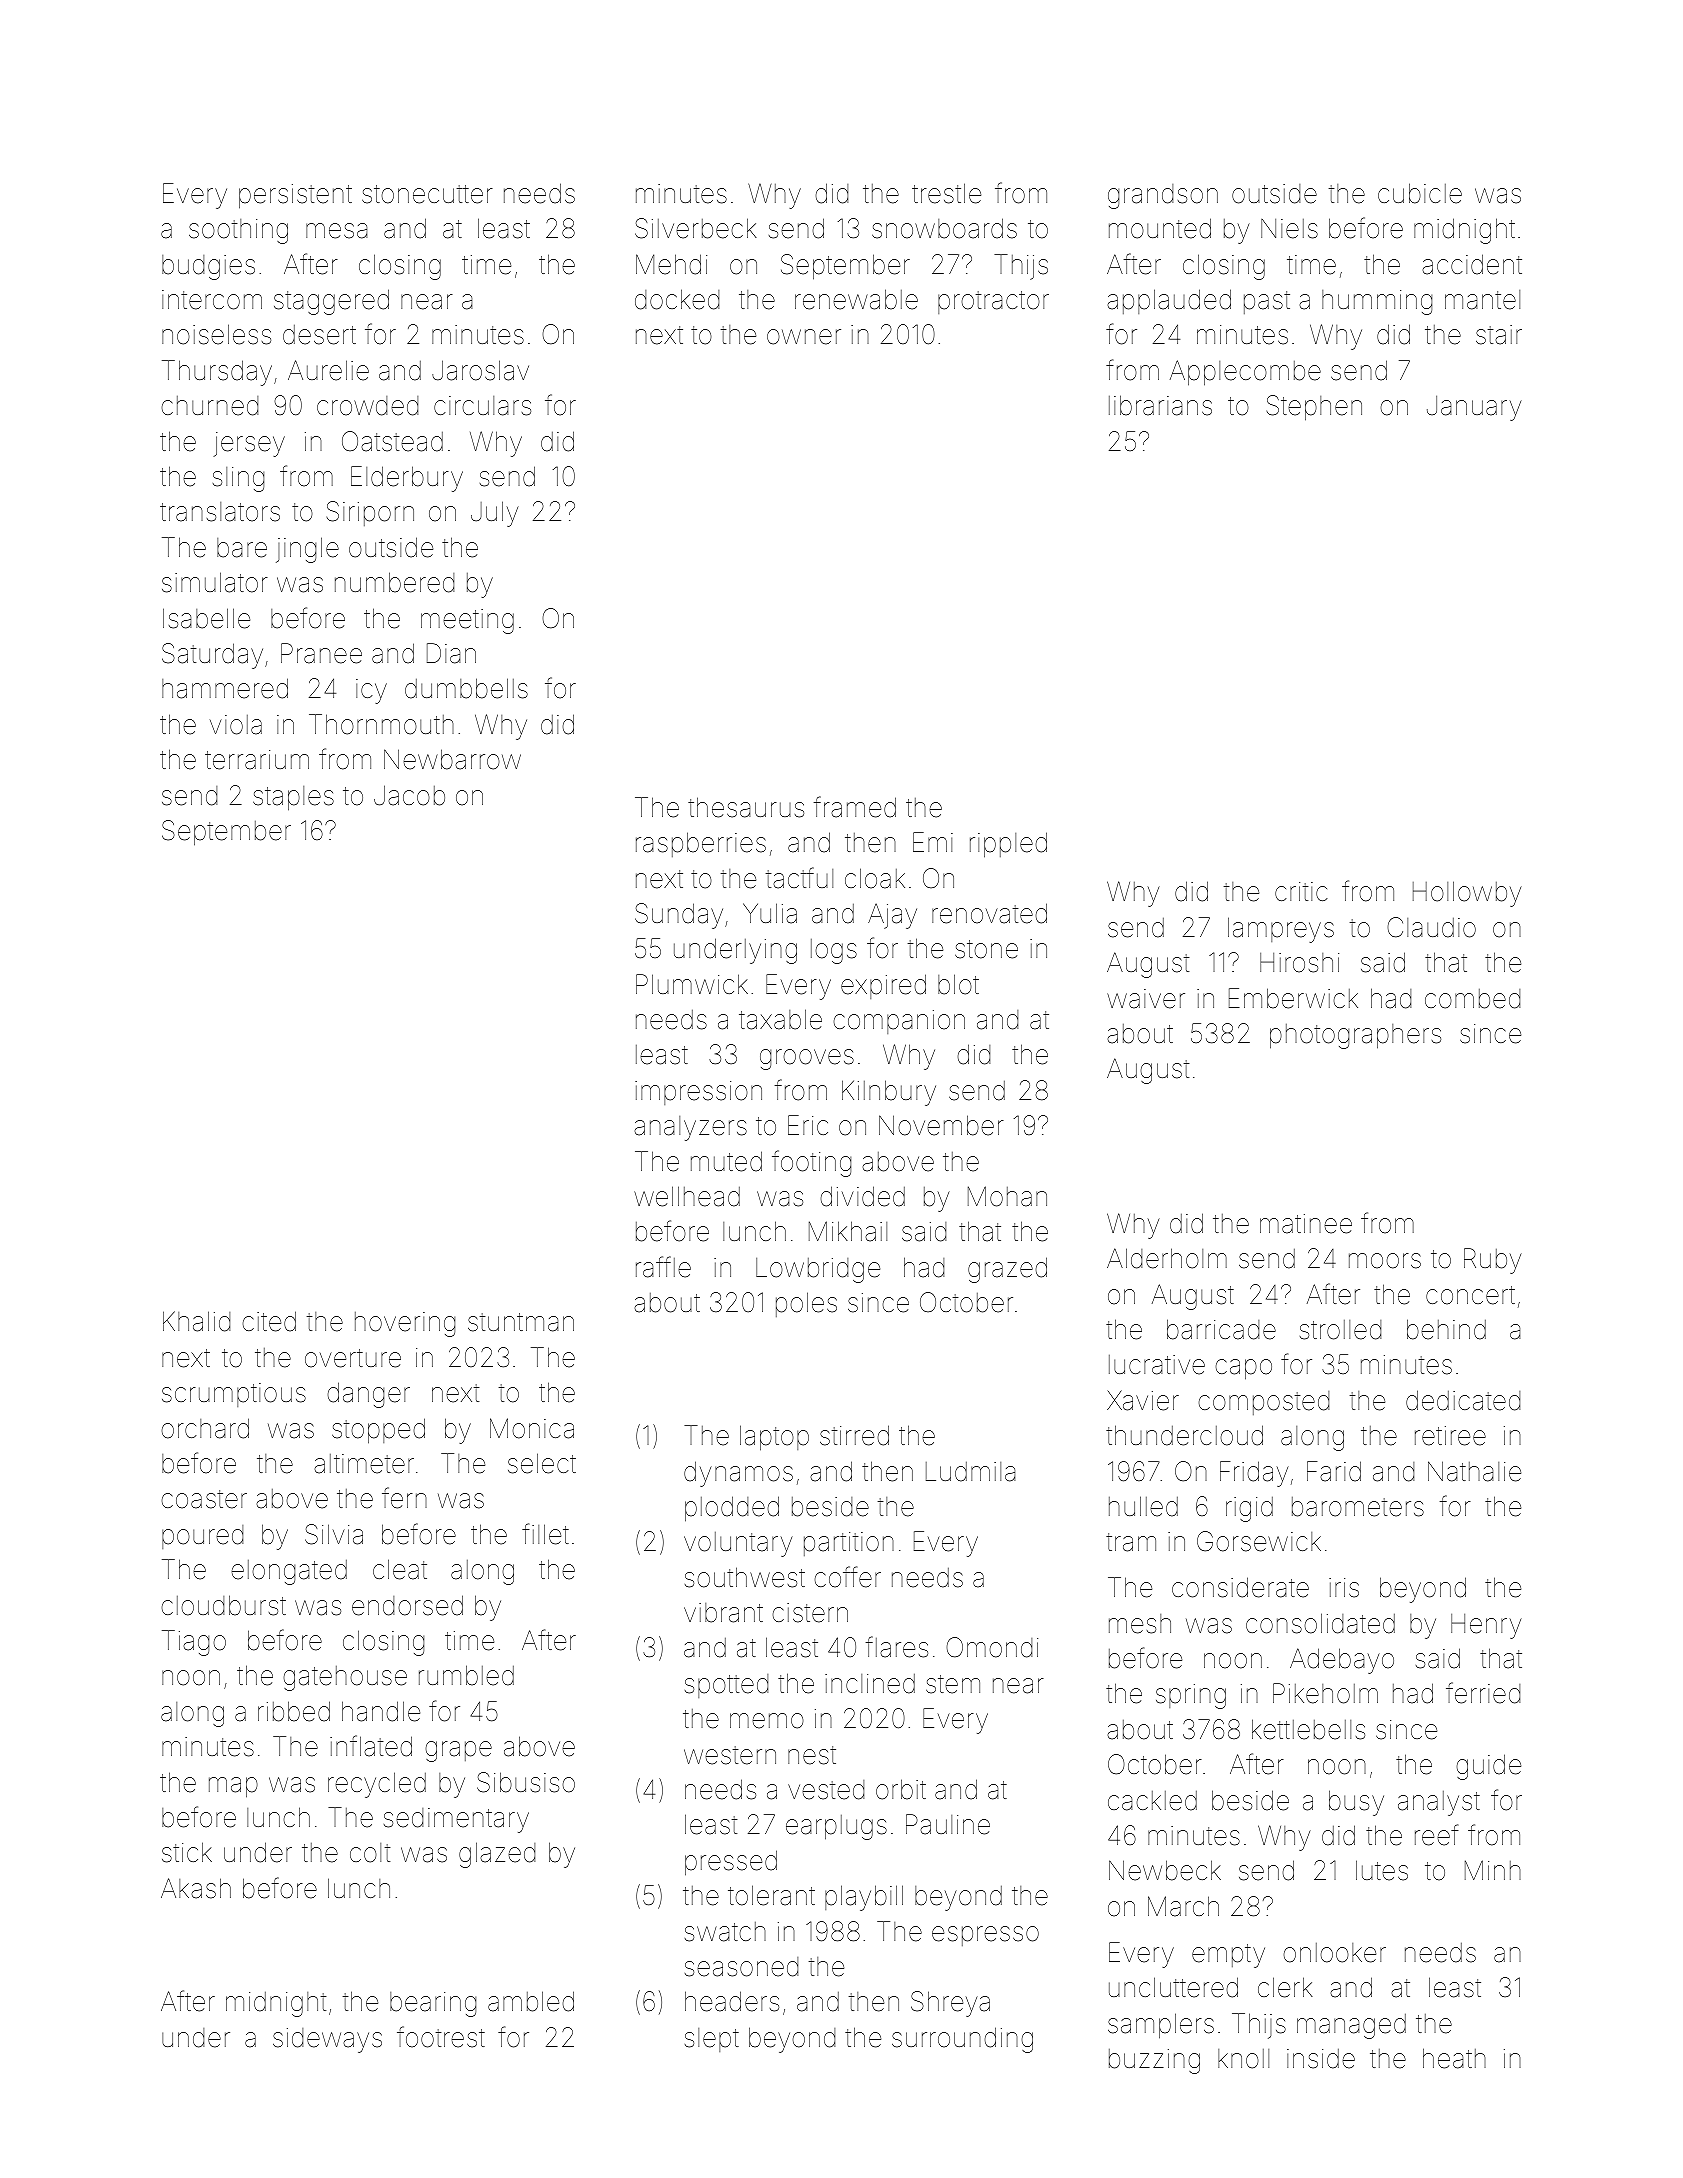 The height and width of the screenshot is (2178, 1683). What do you see at coordinates (238, 479) in the screenshot?
I see `sling` at bounding box center [238, 479].
